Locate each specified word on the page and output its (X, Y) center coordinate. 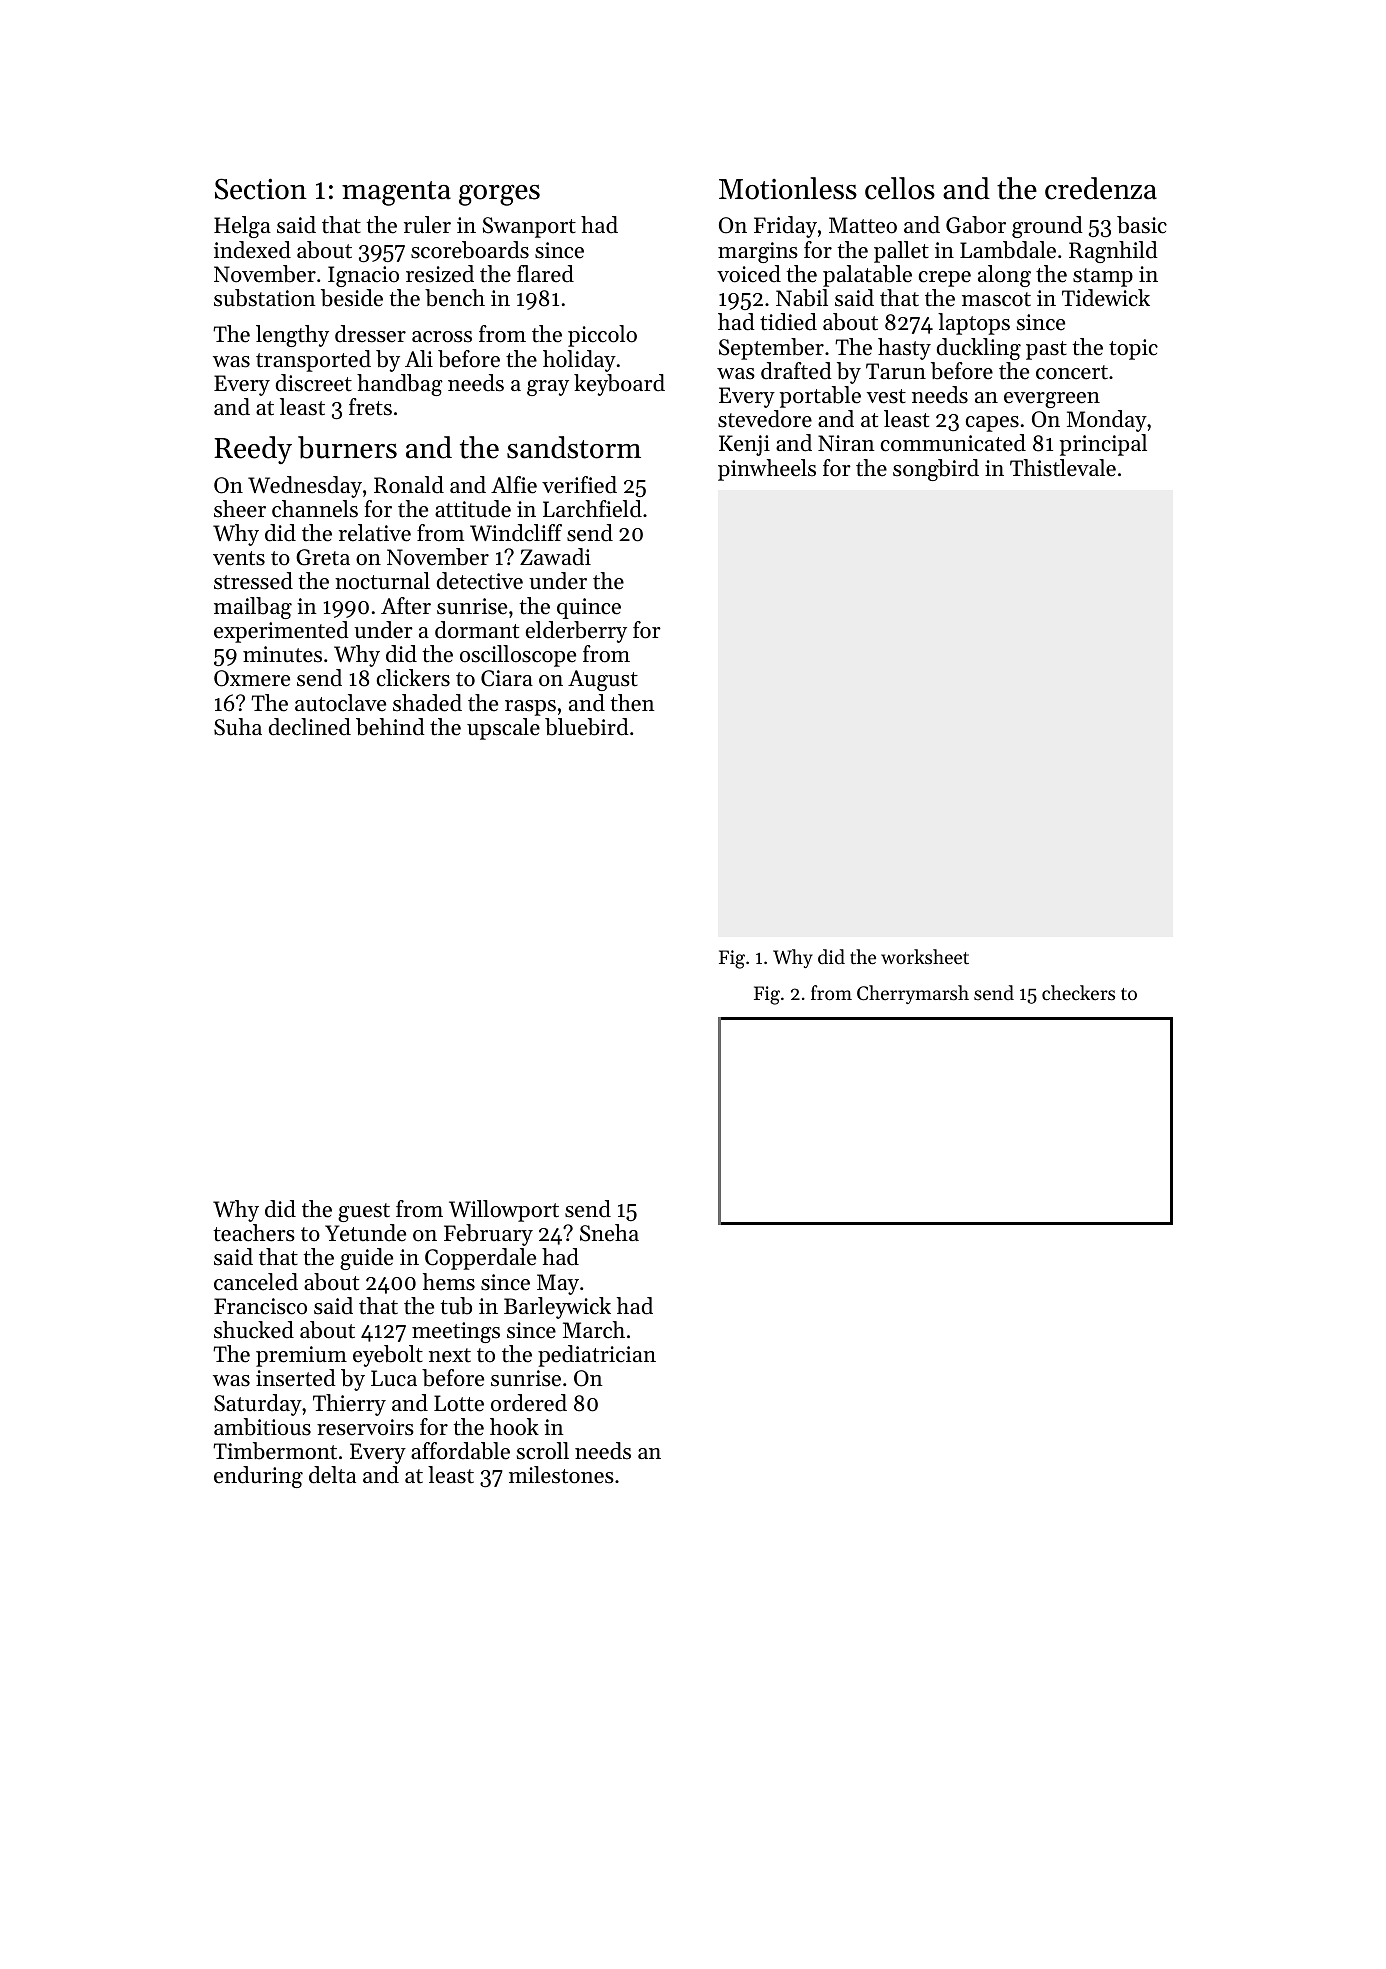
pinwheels (767, 470)
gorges (499, 195)
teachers (254, 1233)
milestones (561, 1475)
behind (390, 727)
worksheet (925, 956)
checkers (1078, 992)
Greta (323, 557)
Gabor (976, 225)
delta (332, 1475)
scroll (543, 1451)
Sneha (609, 1233)
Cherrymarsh (913, 994)
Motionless (788, 188)
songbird (936, 470)
